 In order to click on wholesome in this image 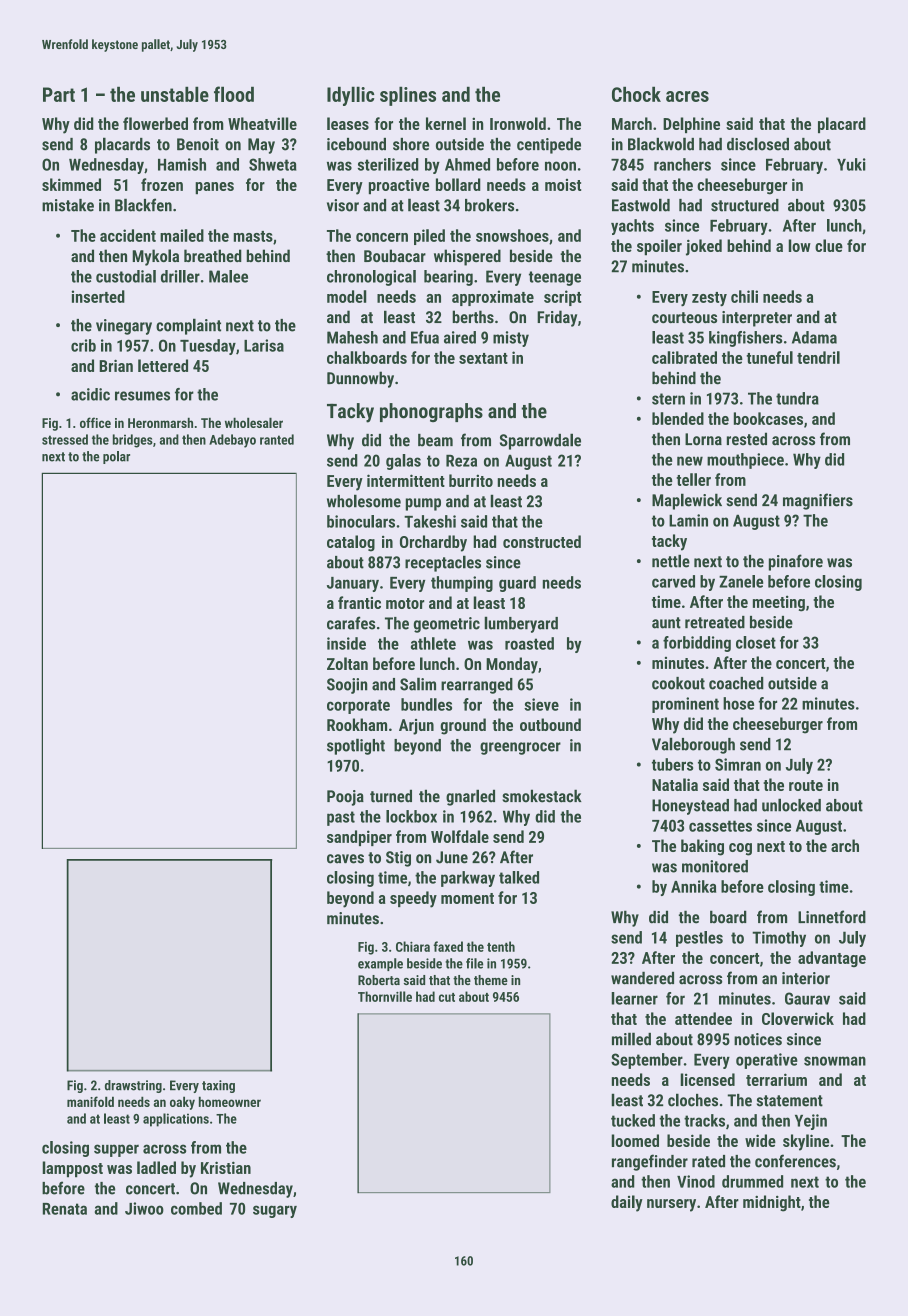, I will do `click(364, 501)`.
